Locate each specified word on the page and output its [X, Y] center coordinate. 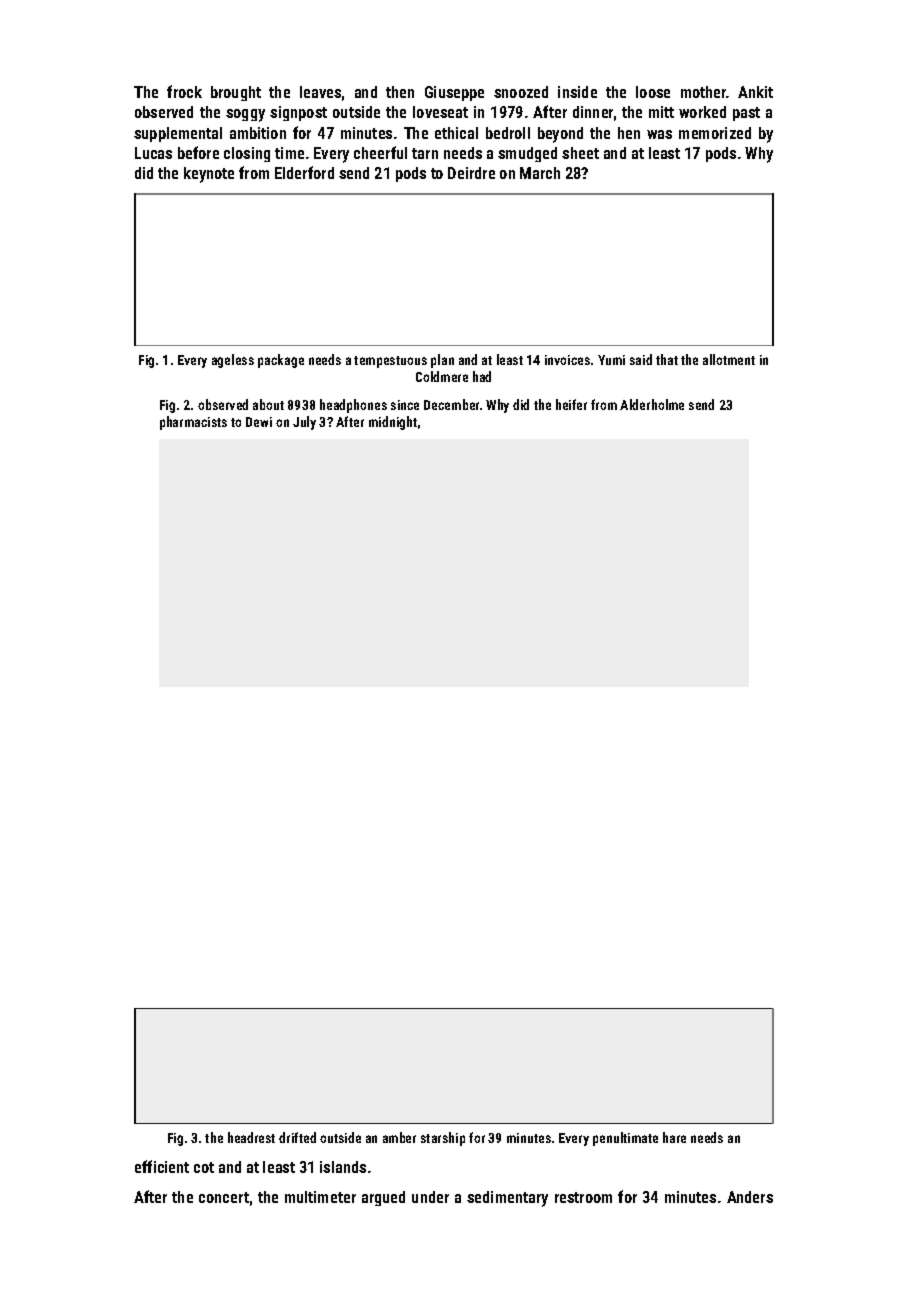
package [281, 361]
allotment [729, 359]
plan [442, 361]
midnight [393, 423]
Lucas [153, 153]
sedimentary [507, 1199]
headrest [251, 1137]
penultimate [625, 1139]
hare [674, 1137]
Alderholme [652, 404]
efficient [162, 1166]
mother [704, 92]
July [304, 423]
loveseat [440, 112]
